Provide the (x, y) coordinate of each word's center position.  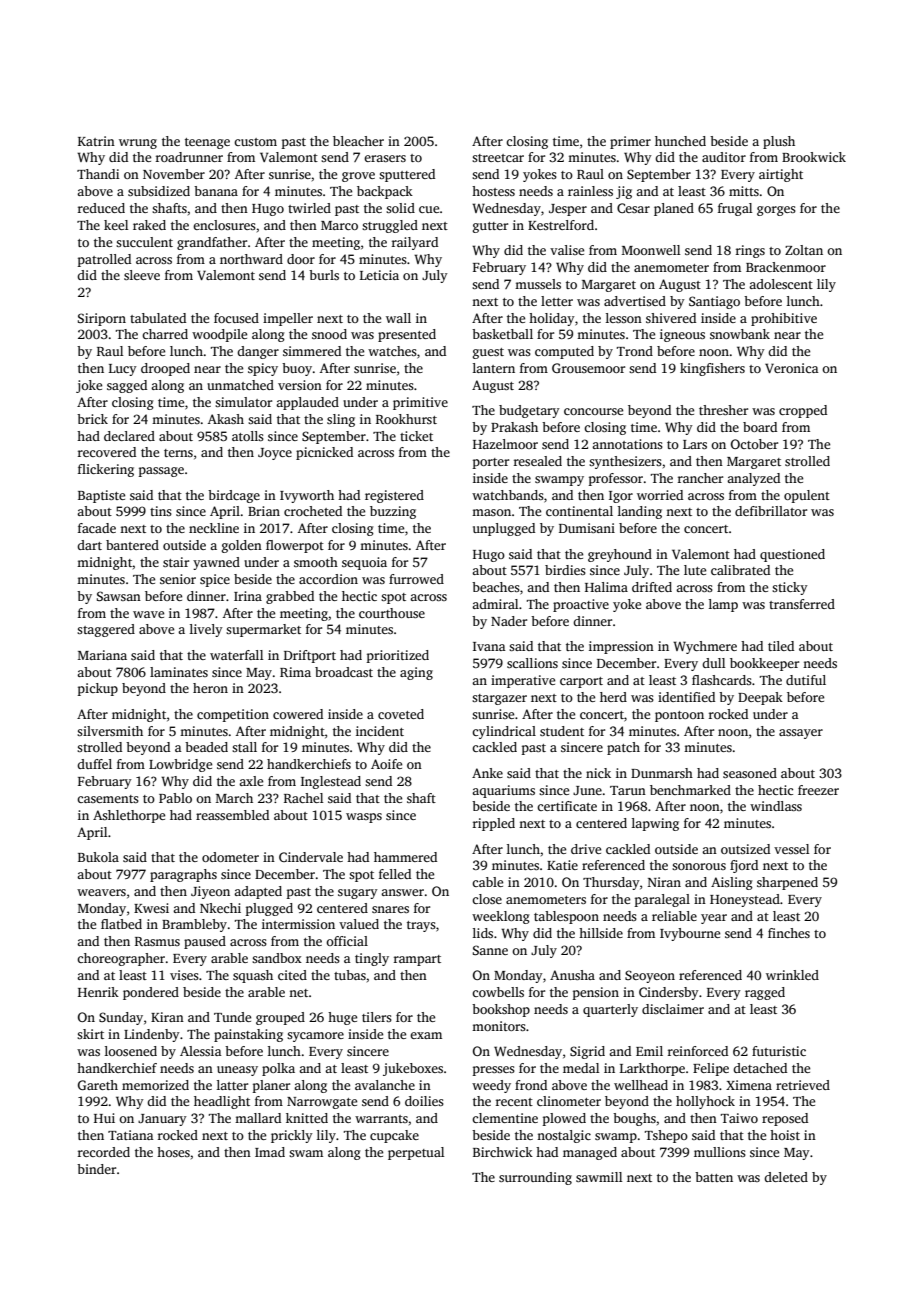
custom (255, 142)
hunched (680, 141)
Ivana (489, 646)
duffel (94, 764)
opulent (807, 496)
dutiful (806, 680)
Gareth (98, 1085)
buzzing (393, 512)
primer (630, 142)
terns (178, 453)
